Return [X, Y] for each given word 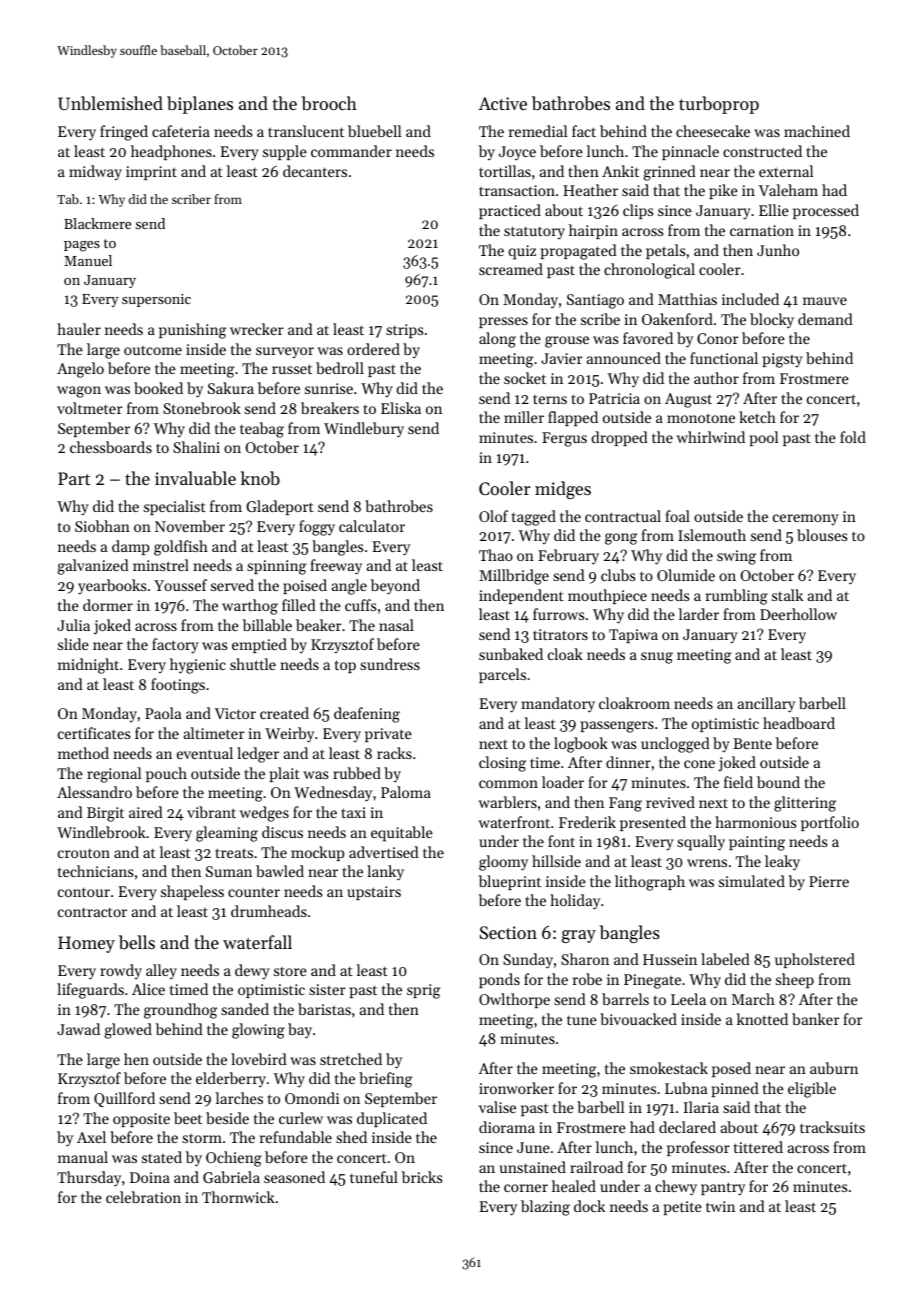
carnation [762, 230]
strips [404, 331]
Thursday [89, 1179]
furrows [558, 614]
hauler [79, 329]
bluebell [374, 131]
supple [285, 152]
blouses [822, 535]
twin [720, 1206]
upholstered [815, 960]
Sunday [528, 961]
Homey [86, 944]
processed [826, 211]
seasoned [294, 1177]
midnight [88, 666]
